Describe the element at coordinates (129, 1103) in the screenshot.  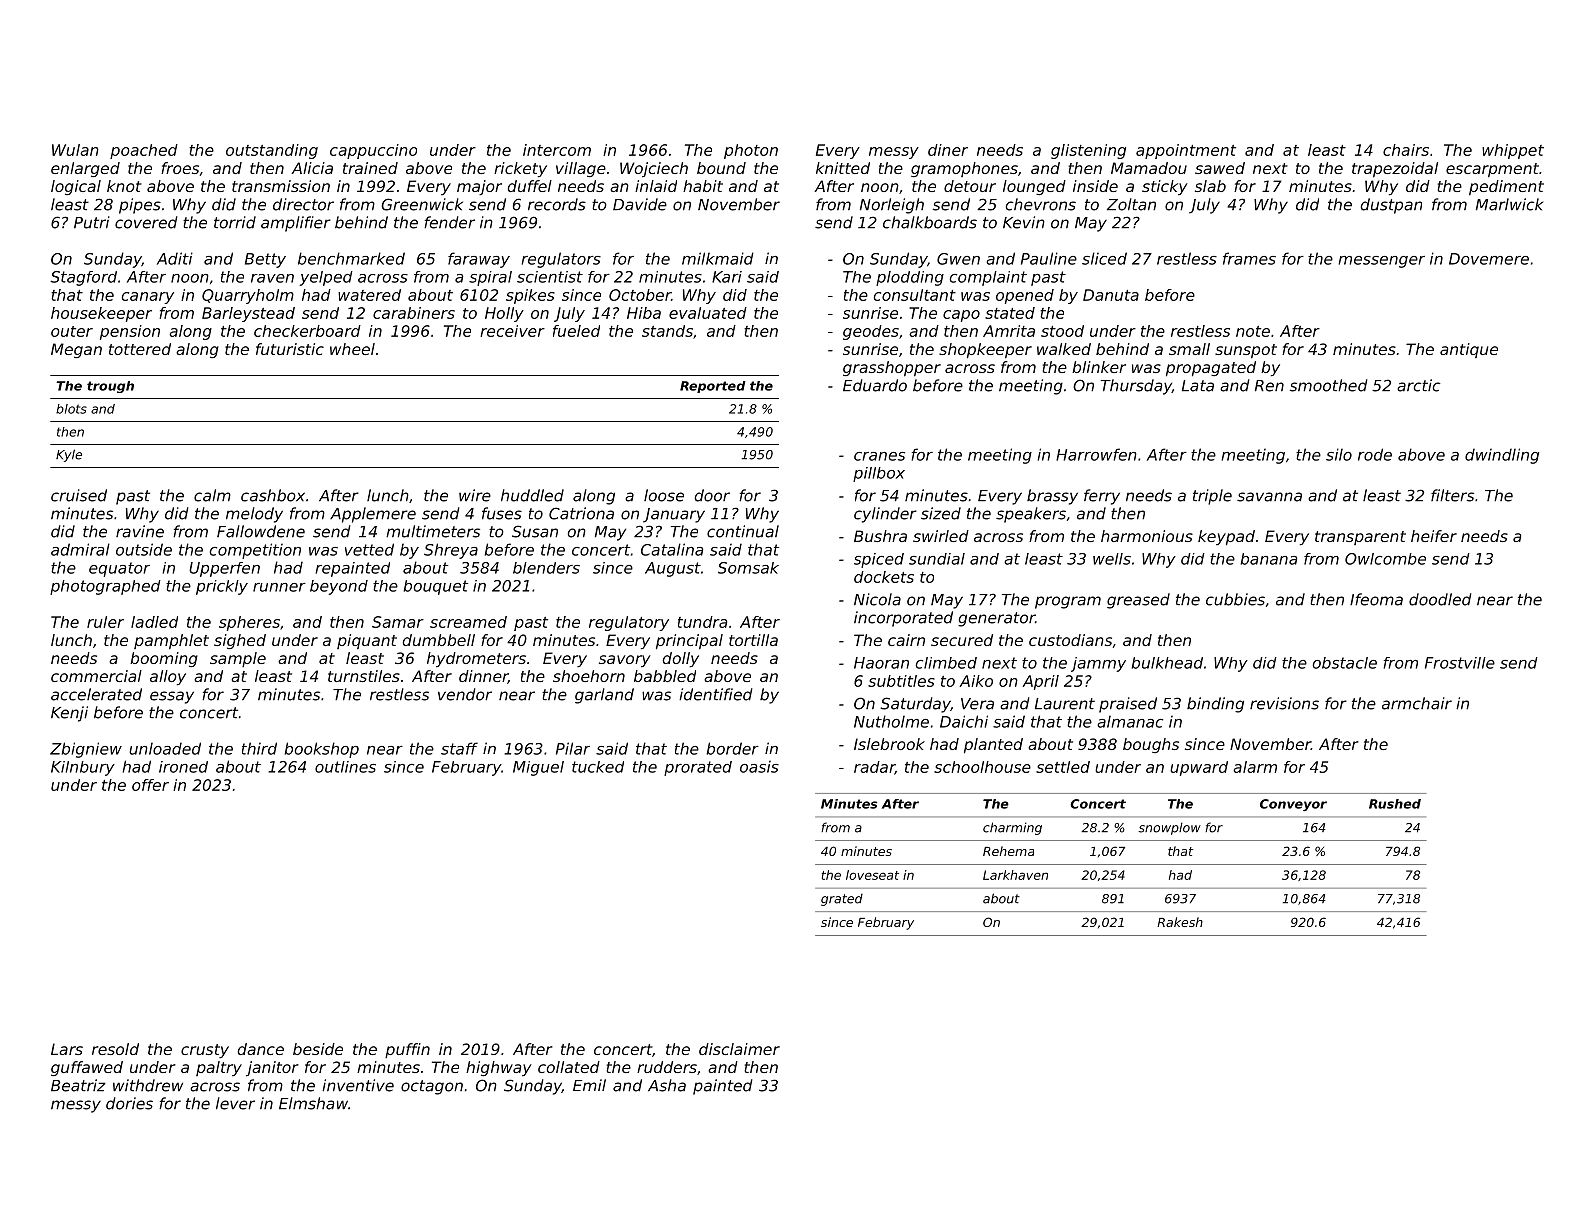
I see `dories` at that location.
